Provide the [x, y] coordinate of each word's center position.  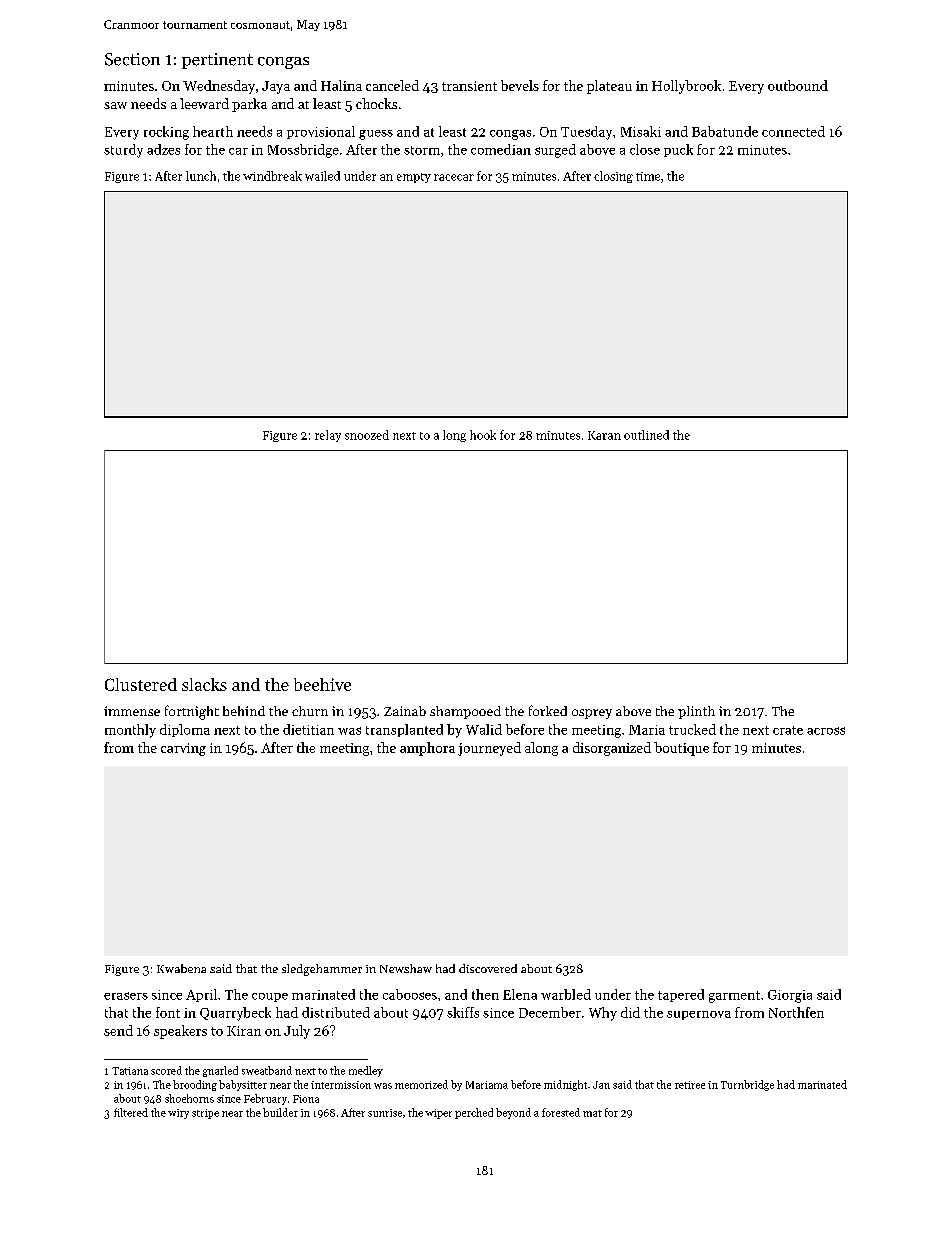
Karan [604, 435]
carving [183, 749]
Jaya [276, 87]
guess [376, 135]
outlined [646, 435]
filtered [131, 1112]
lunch [201, 176]
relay [328, 436]
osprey [592, 714]
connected [793, 131]
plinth [696, 712]
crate [788, 730]
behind [244, 711]
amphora [427, 749]
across [826, 731]
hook [483, 435]
